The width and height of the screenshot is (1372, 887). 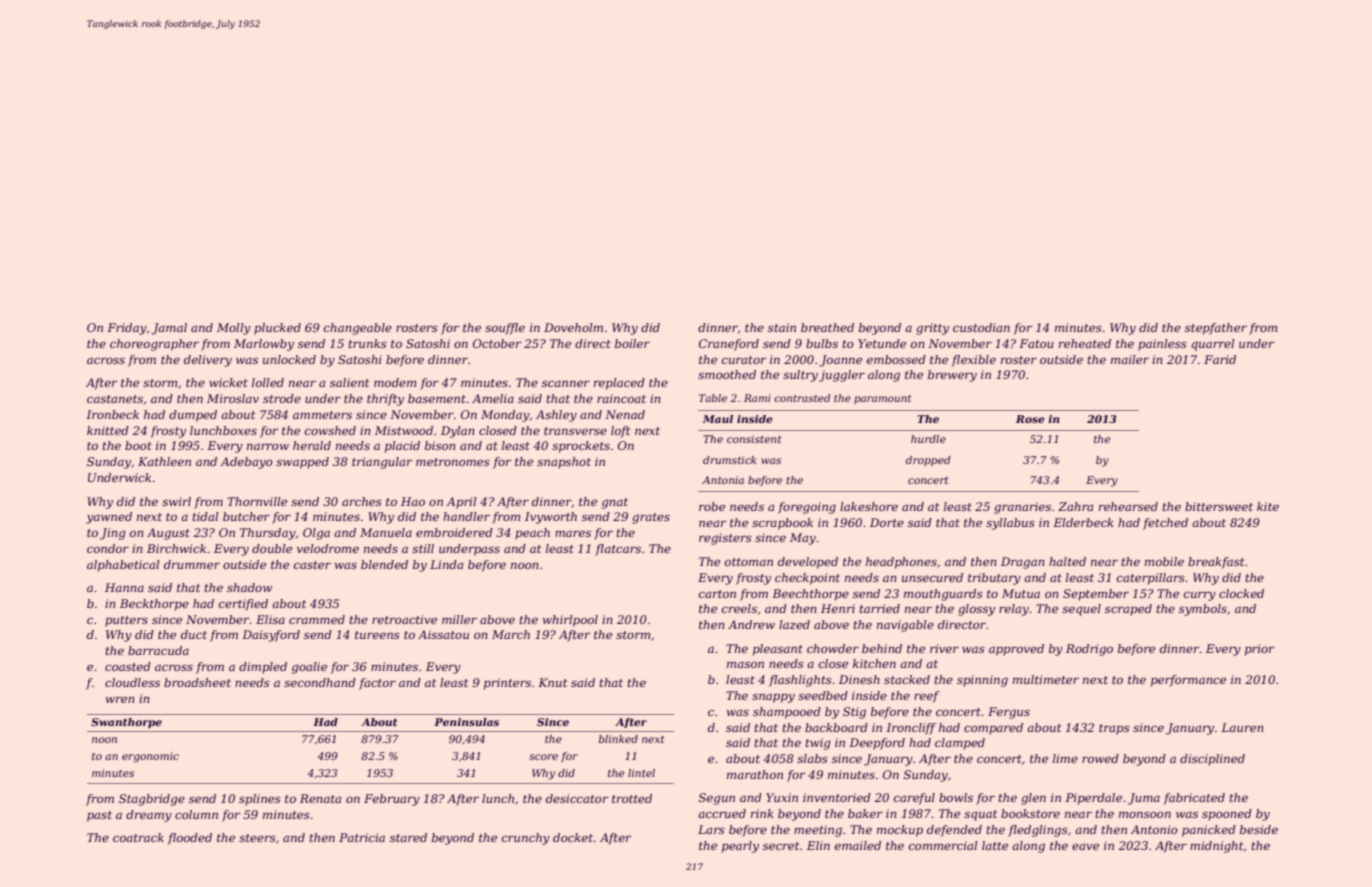 What do you see at coordinates (615, 503) in the screenshot?
I see `gnat` at bounding box center [615, 503].
